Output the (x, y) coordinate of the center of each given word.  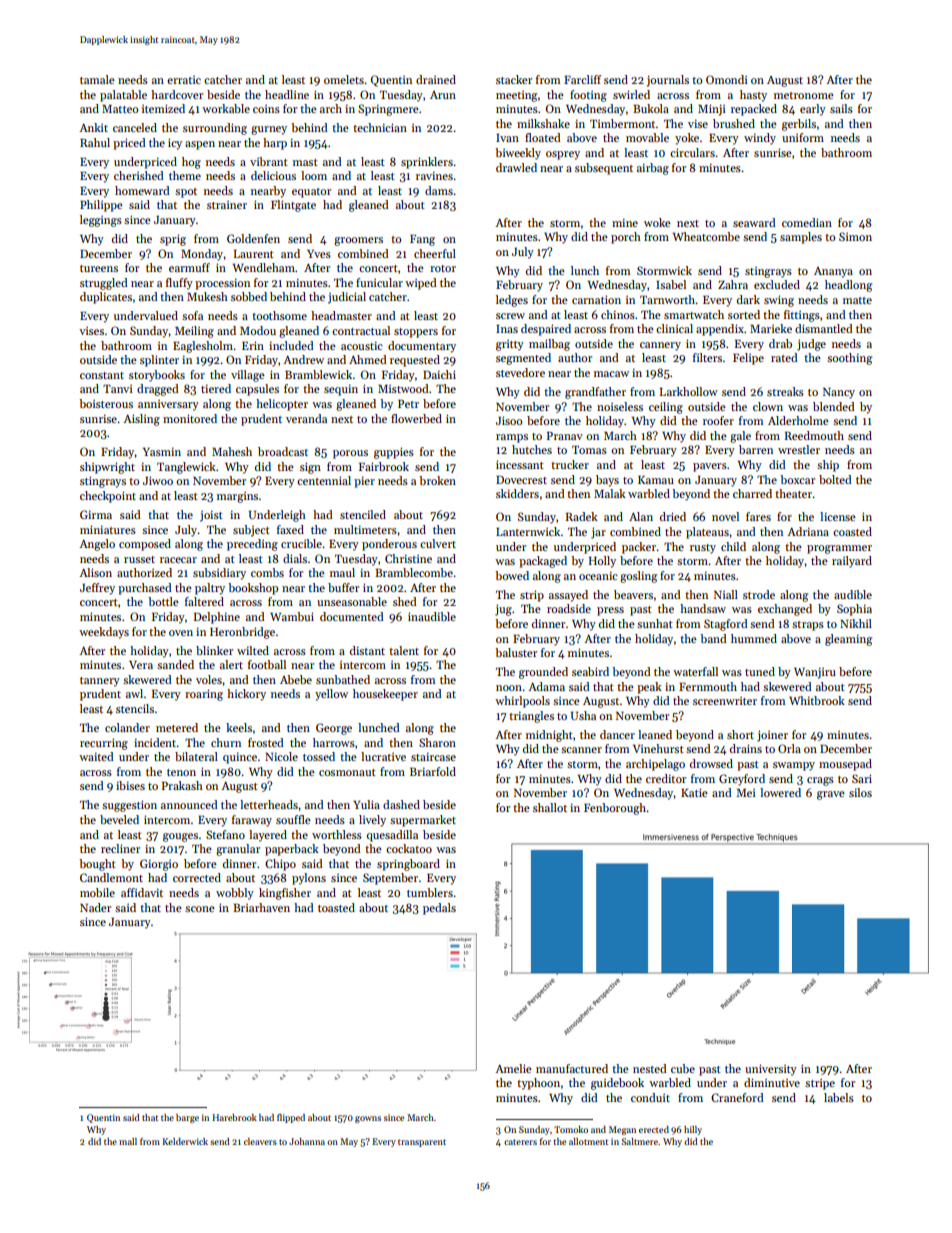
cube (683, 1068)
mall (128, 1141)
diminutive (772, 1082)
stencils (135, 708)
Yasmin (162, 452)
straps (808, 626)
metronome (804, 95)
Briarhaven (261, 907)
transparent (422, 1143)
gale (740, 437)
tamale (97, 79)
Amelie (513, 1068)
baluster (516, 652)
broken (437, 480)
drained (436, 79)
